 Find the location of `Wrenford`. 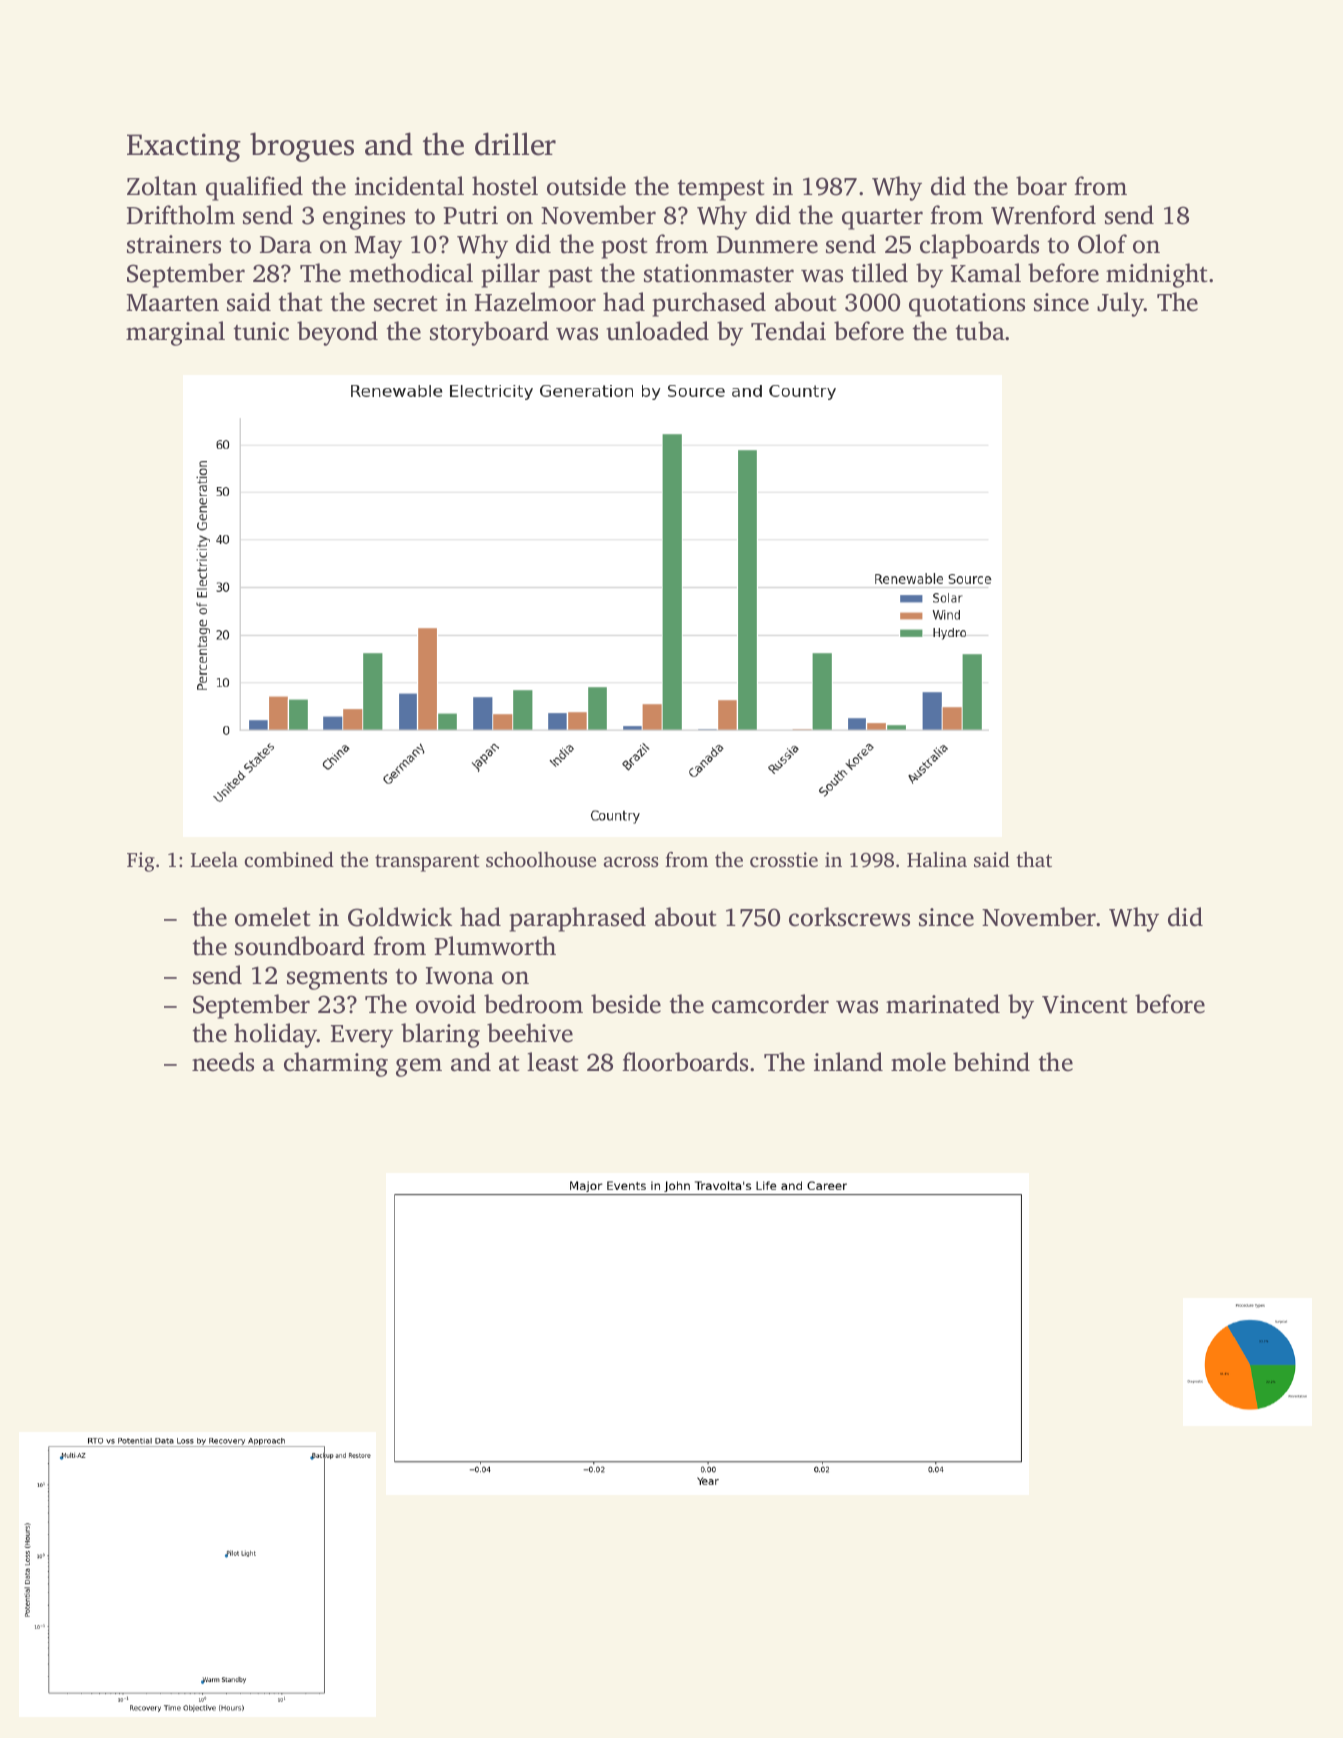

Wrenford is located at coordinates (1043, 215).
